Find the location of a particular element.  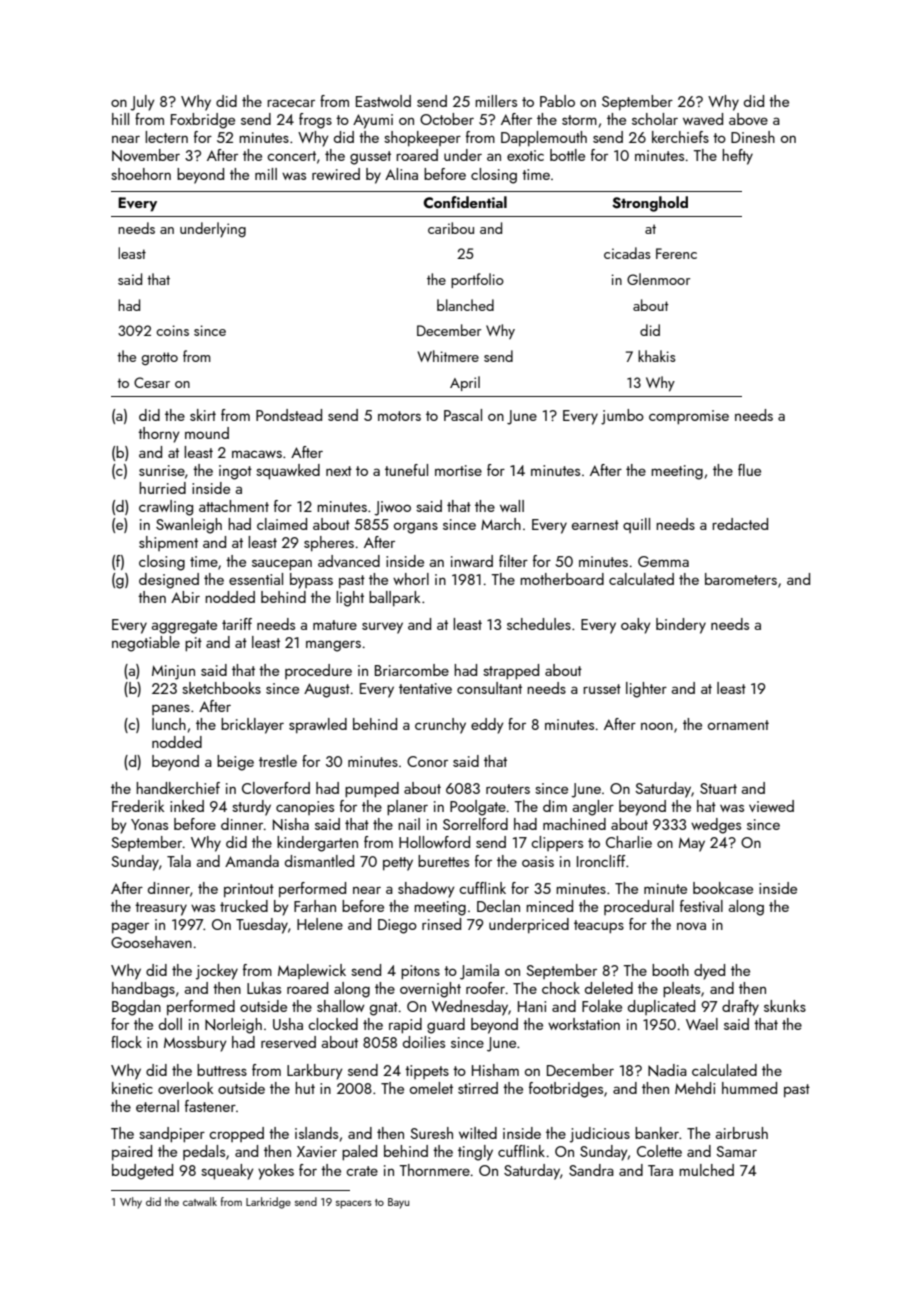

rinsed is located at coordinates (441, 924).
